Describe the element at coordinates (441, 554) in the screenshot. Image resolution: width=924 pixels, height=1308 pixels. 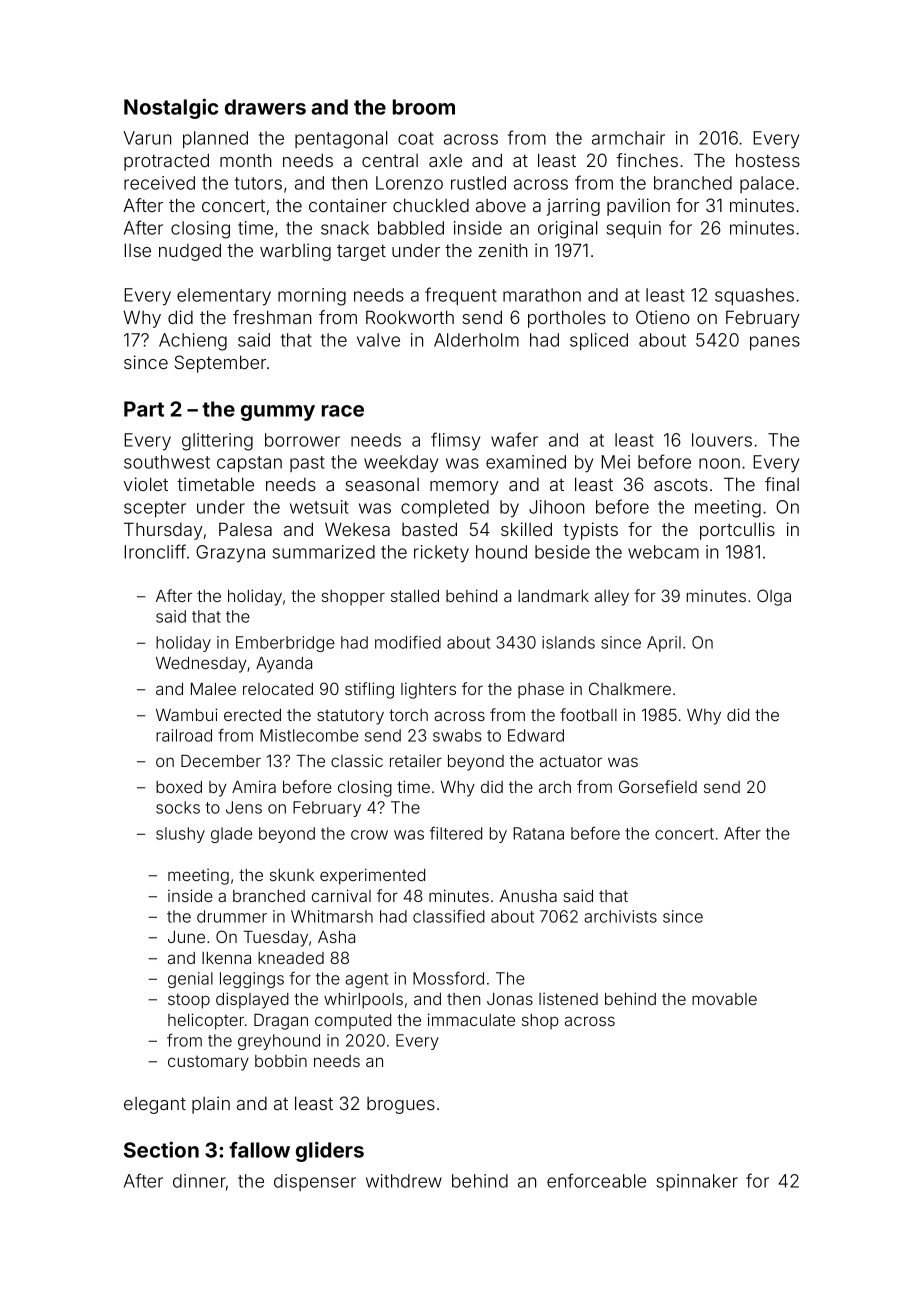
I see `rickety` at that location.
